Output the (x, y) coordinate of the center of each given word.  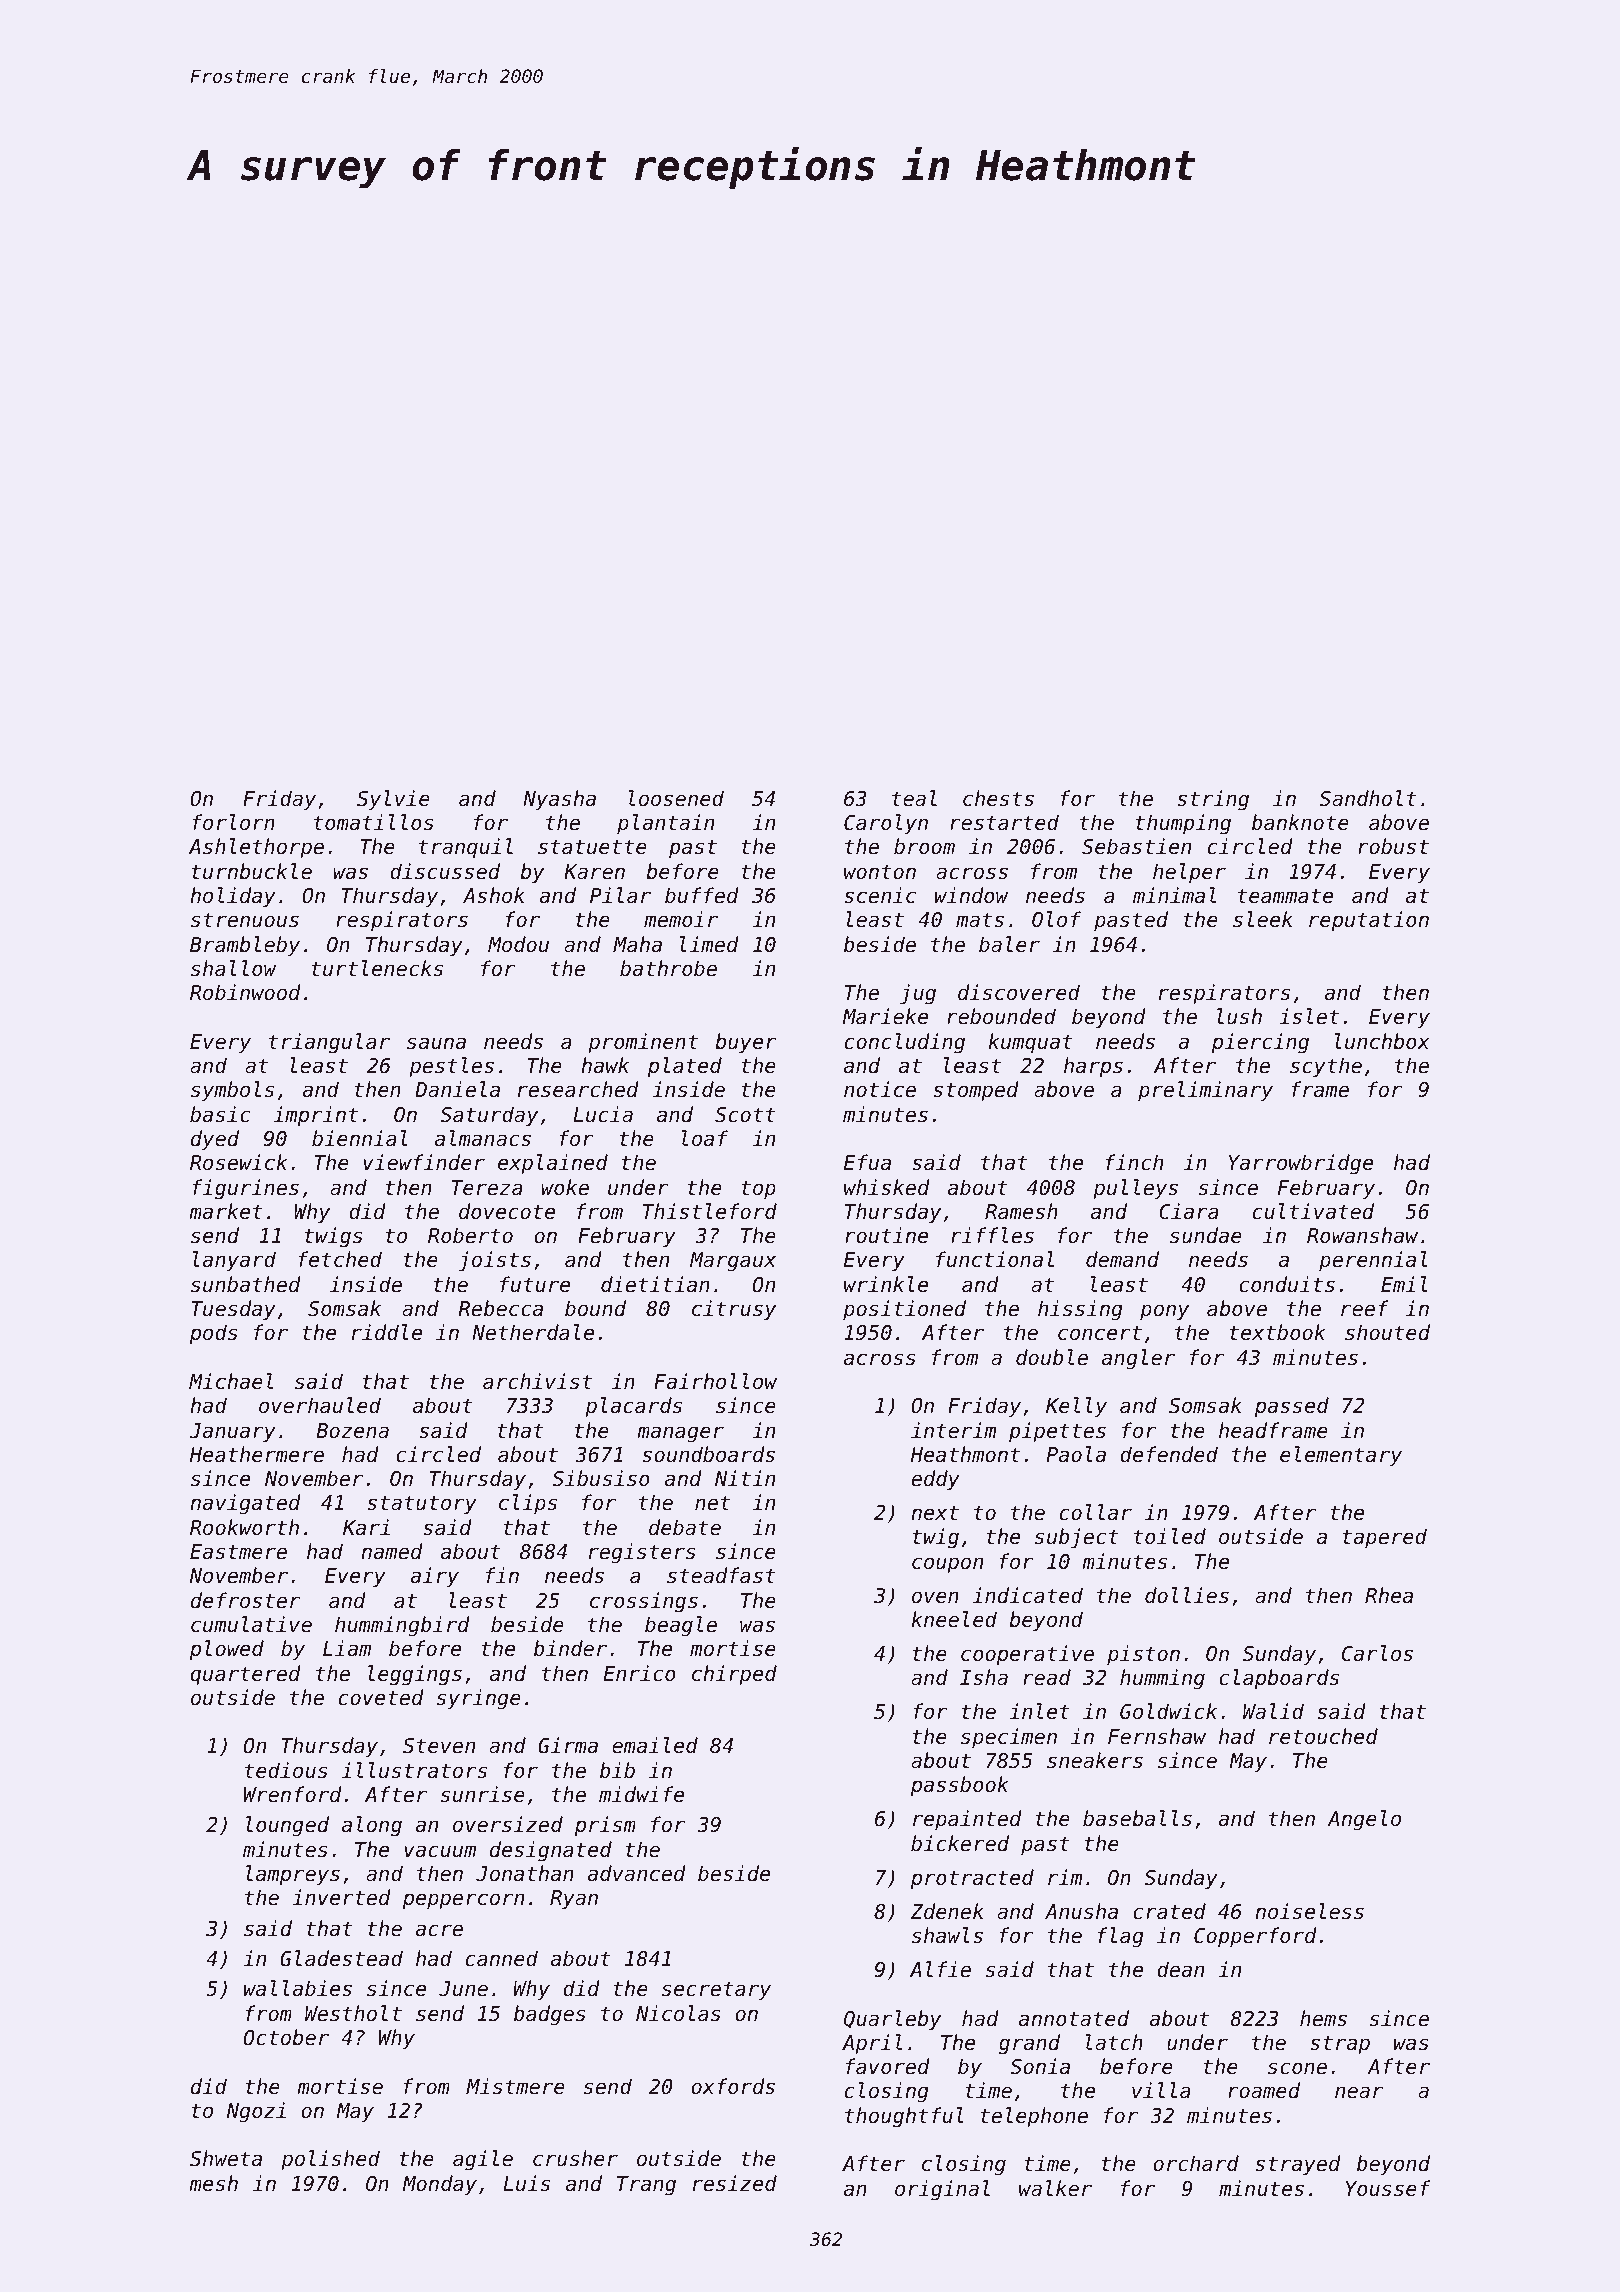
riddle (387, 1332)
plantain (665, 824)
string (1213, 800)
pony (1164, 1312)
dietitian (655, 1284)
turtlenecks (377, 968)
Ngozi (256, 2112)
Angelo (1364, 1820)
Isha (984, 1677)
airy (435, 1577)
